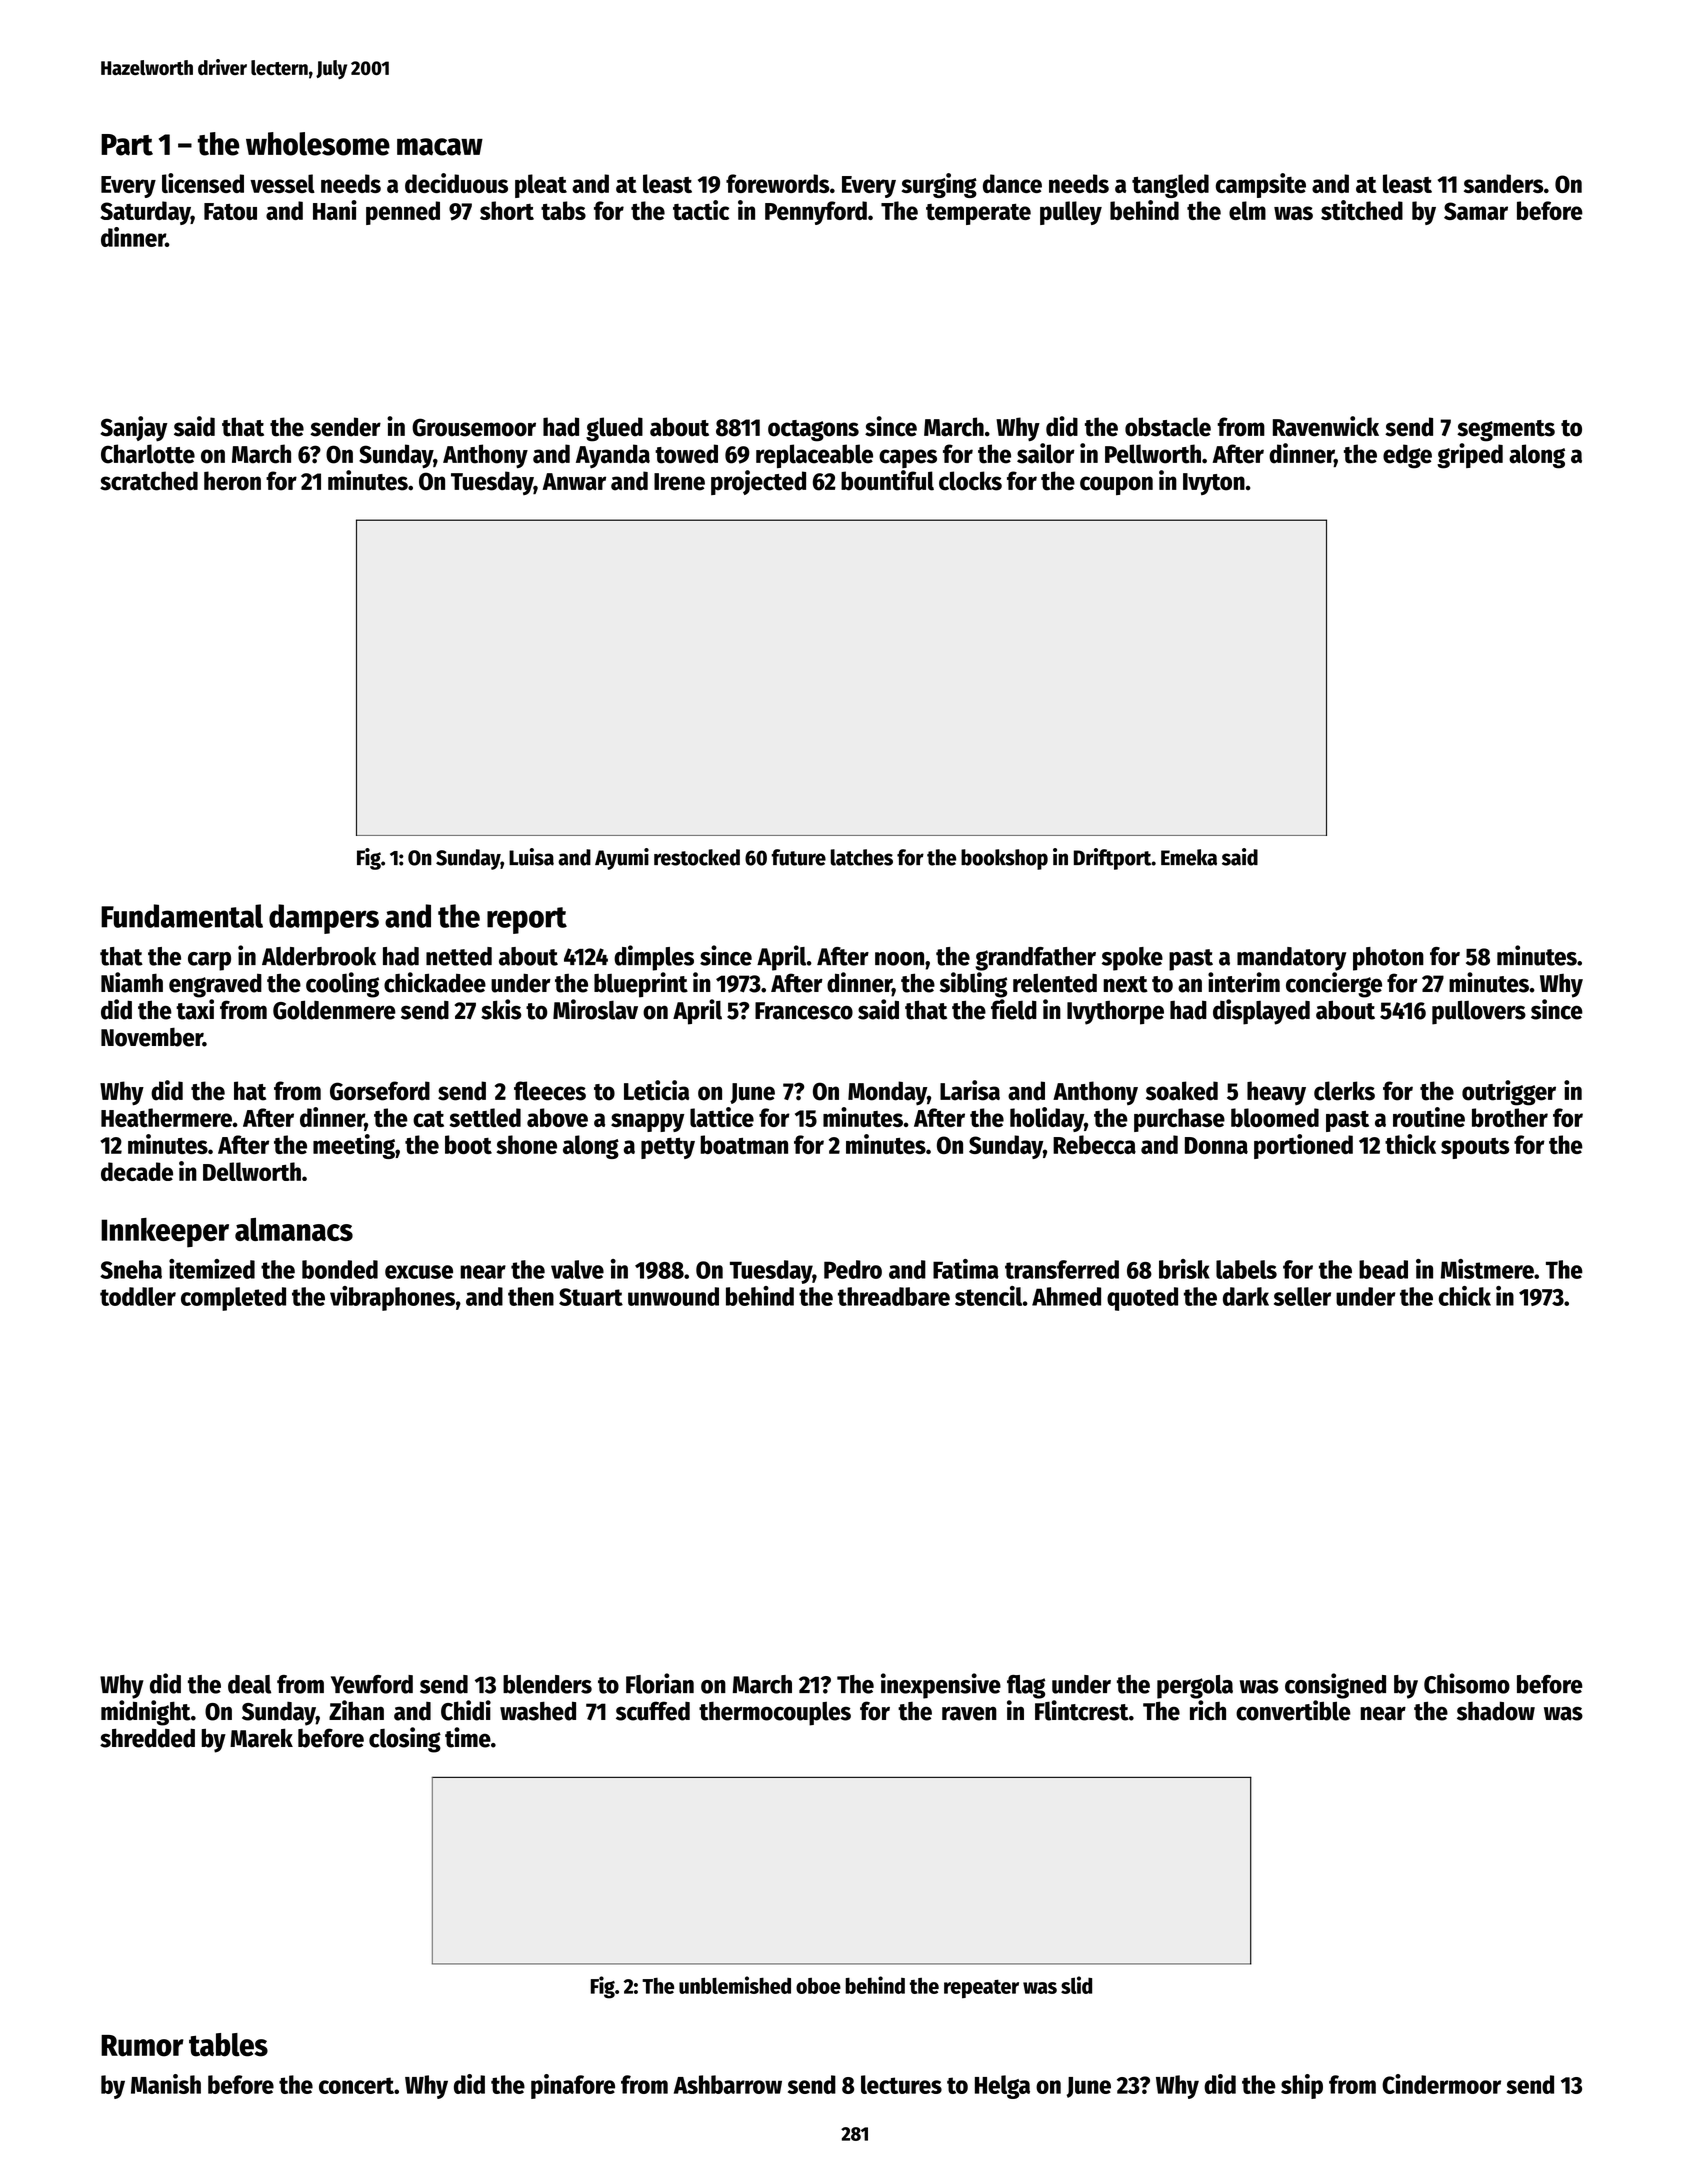  What do you see at coordinates (392, 1298) in the page?
I see `vibraphones` at bounding box center [392, 1298].
